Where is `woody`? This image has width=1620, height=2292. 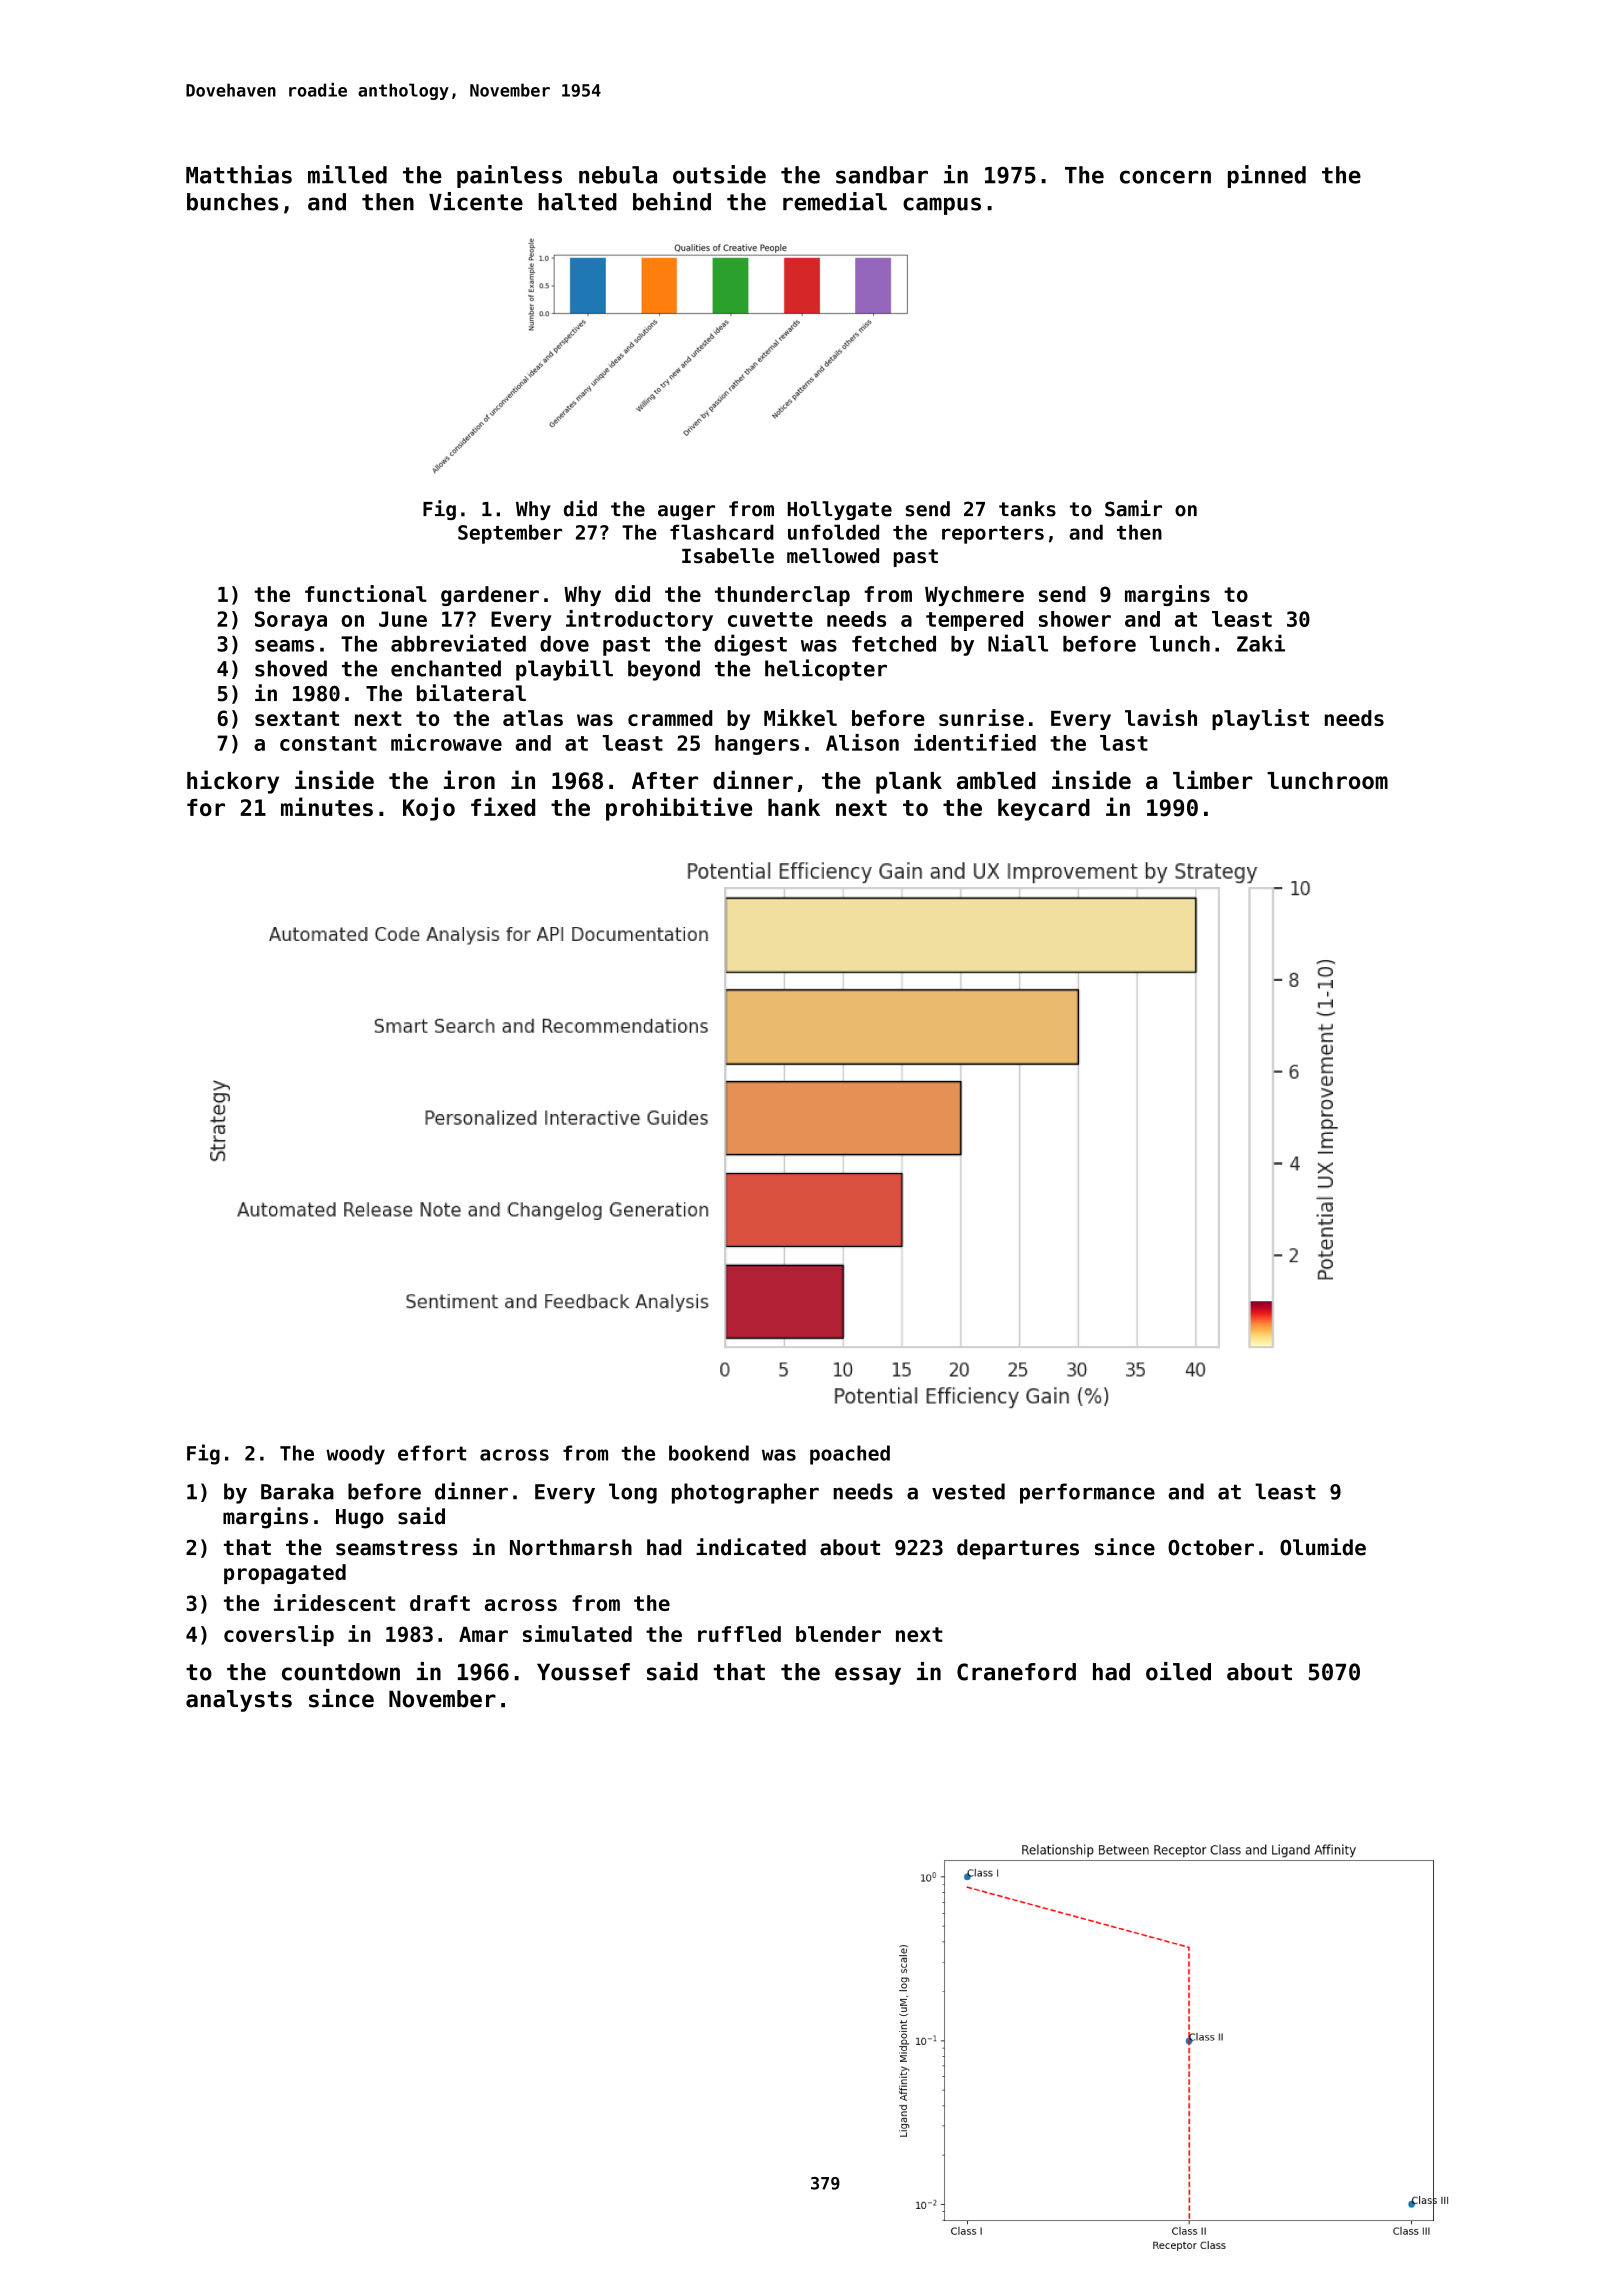
woody is located at coordinates (355, 1455).
